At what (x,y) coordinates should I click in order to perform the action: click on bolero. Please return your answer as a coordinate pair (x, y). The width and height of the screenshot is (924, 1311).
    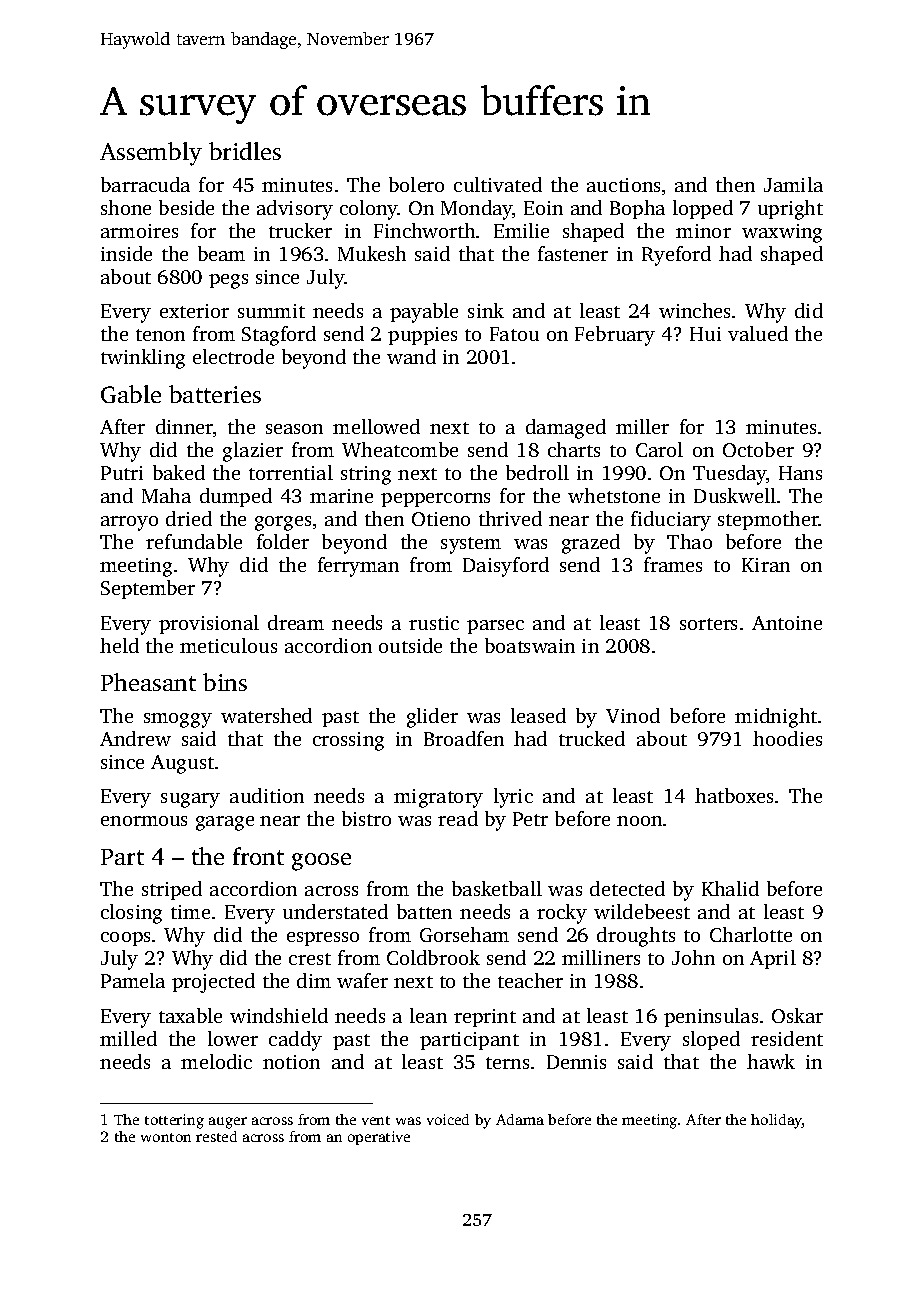
    Looking at the image, I should click on (416, 184).
